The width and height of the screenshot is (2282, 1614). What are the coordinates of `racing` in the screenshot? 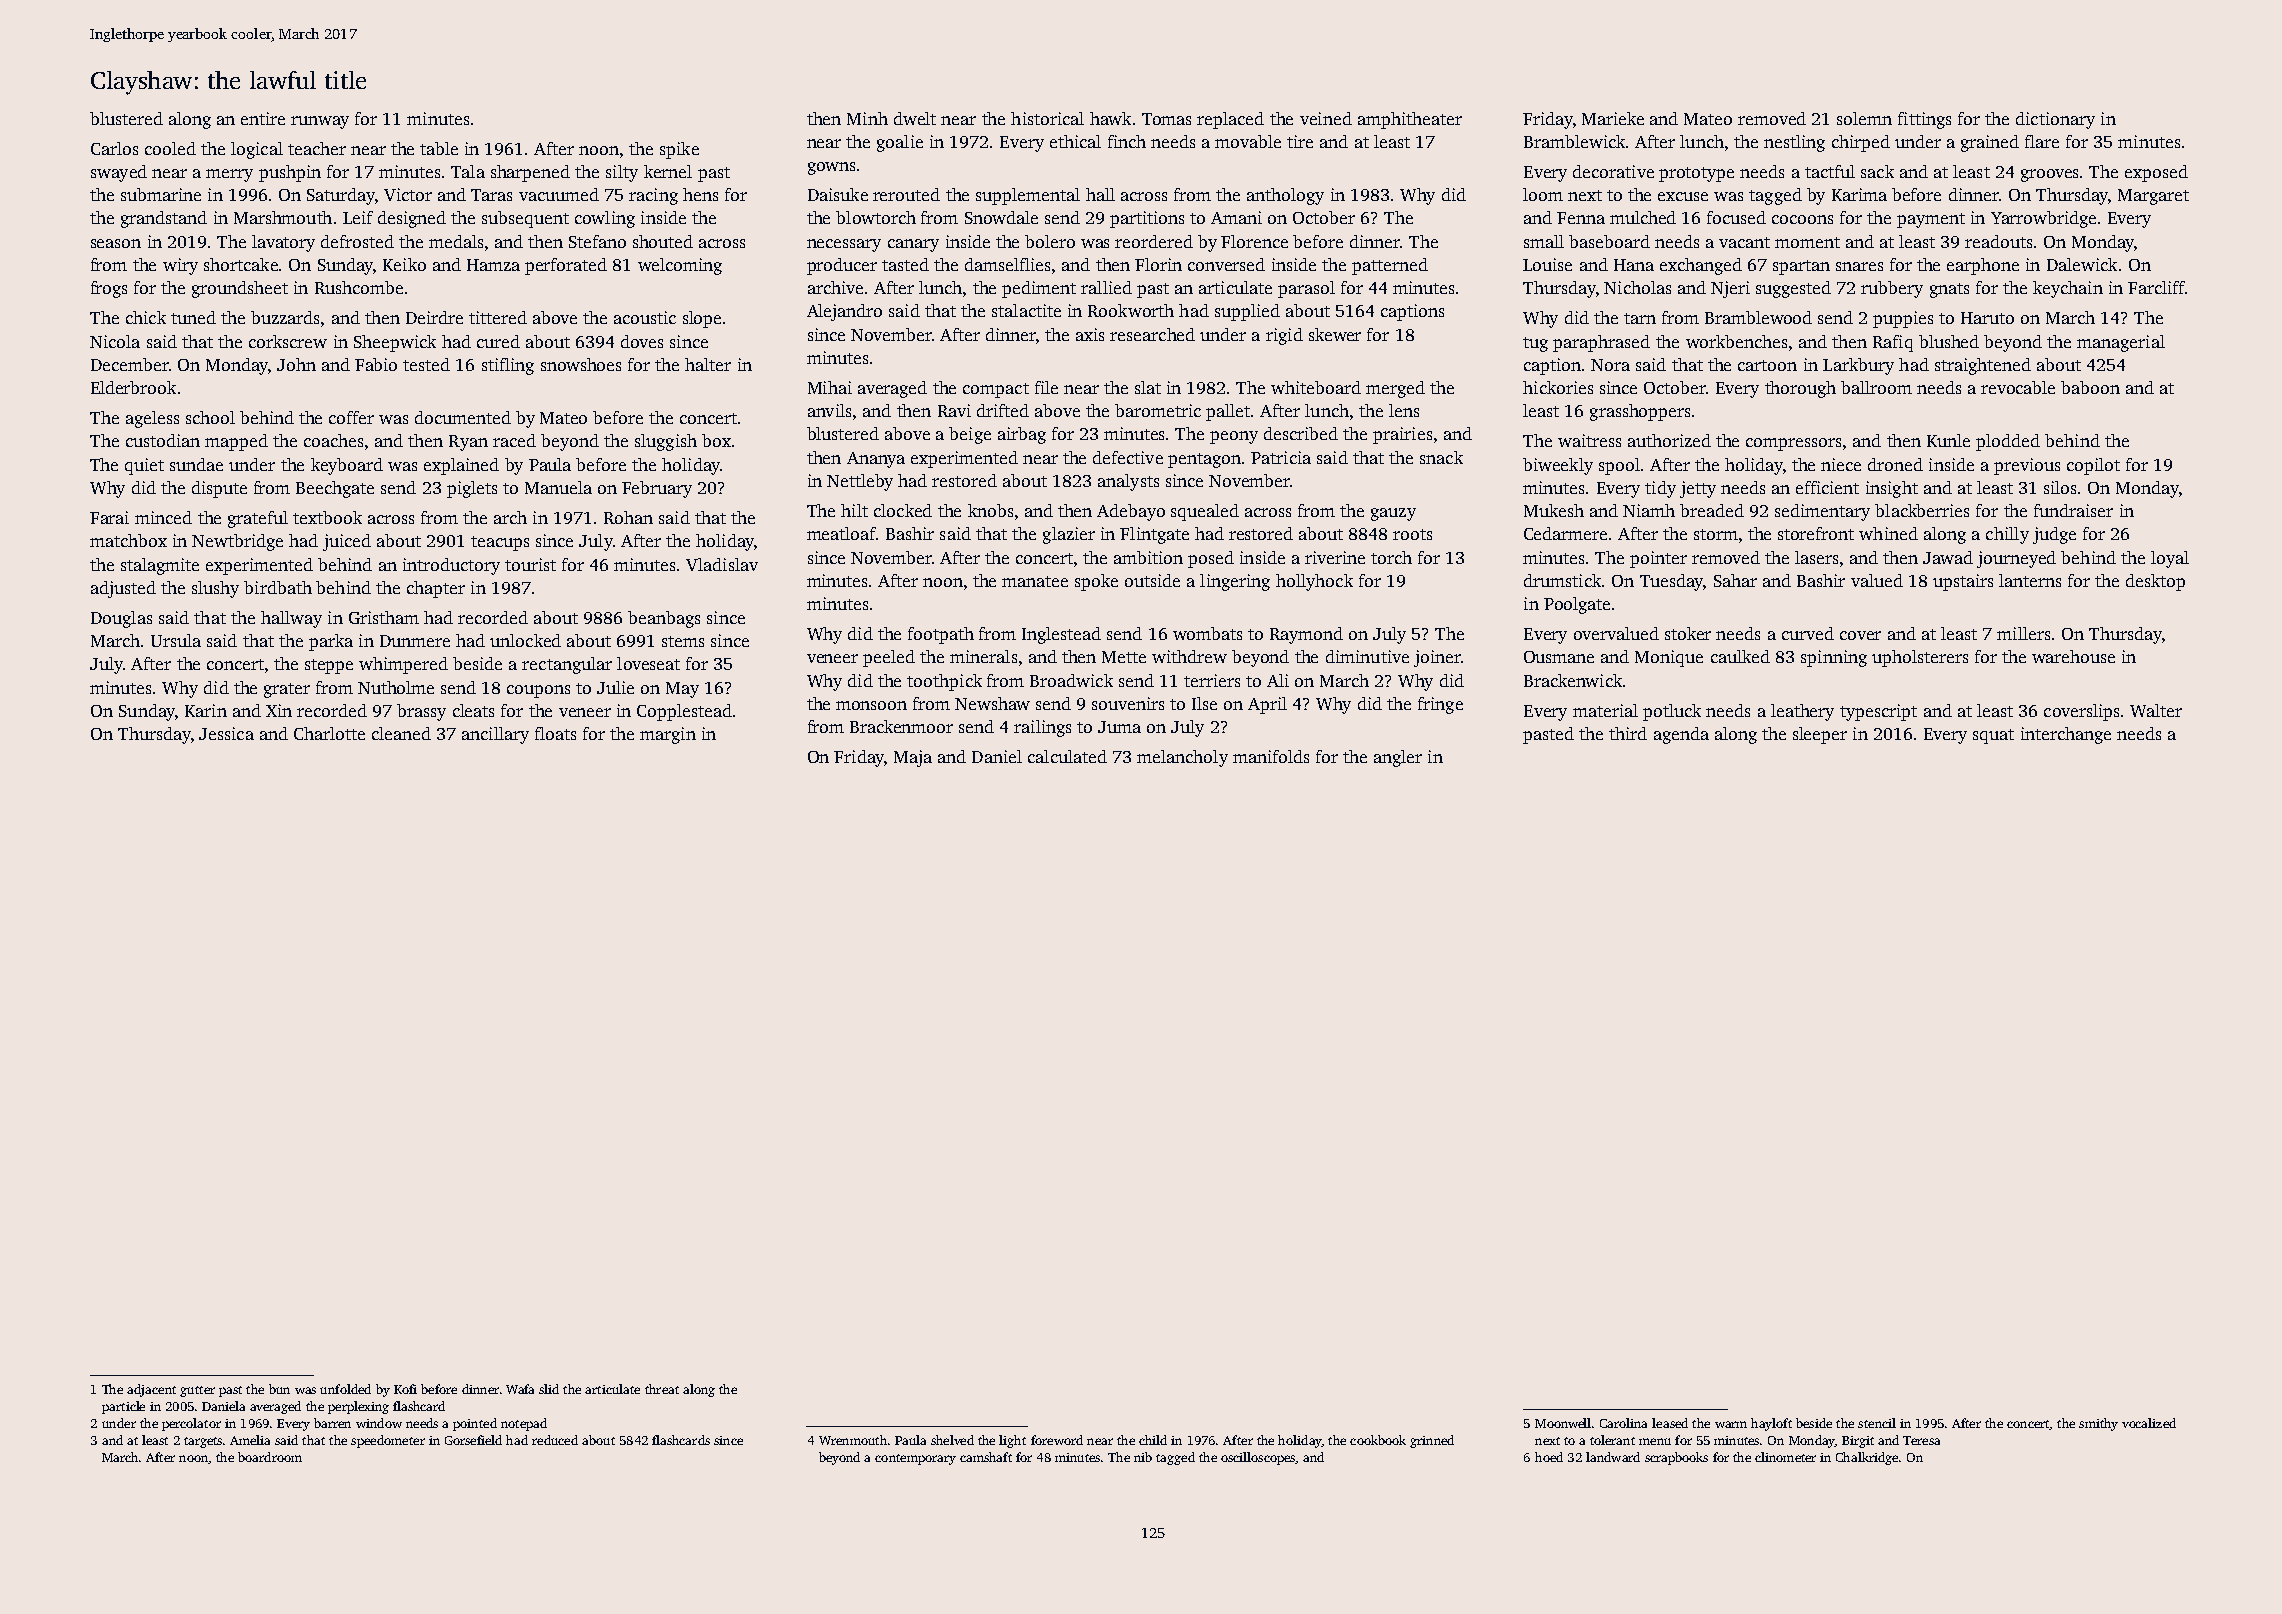 It's located at (653, 196).
